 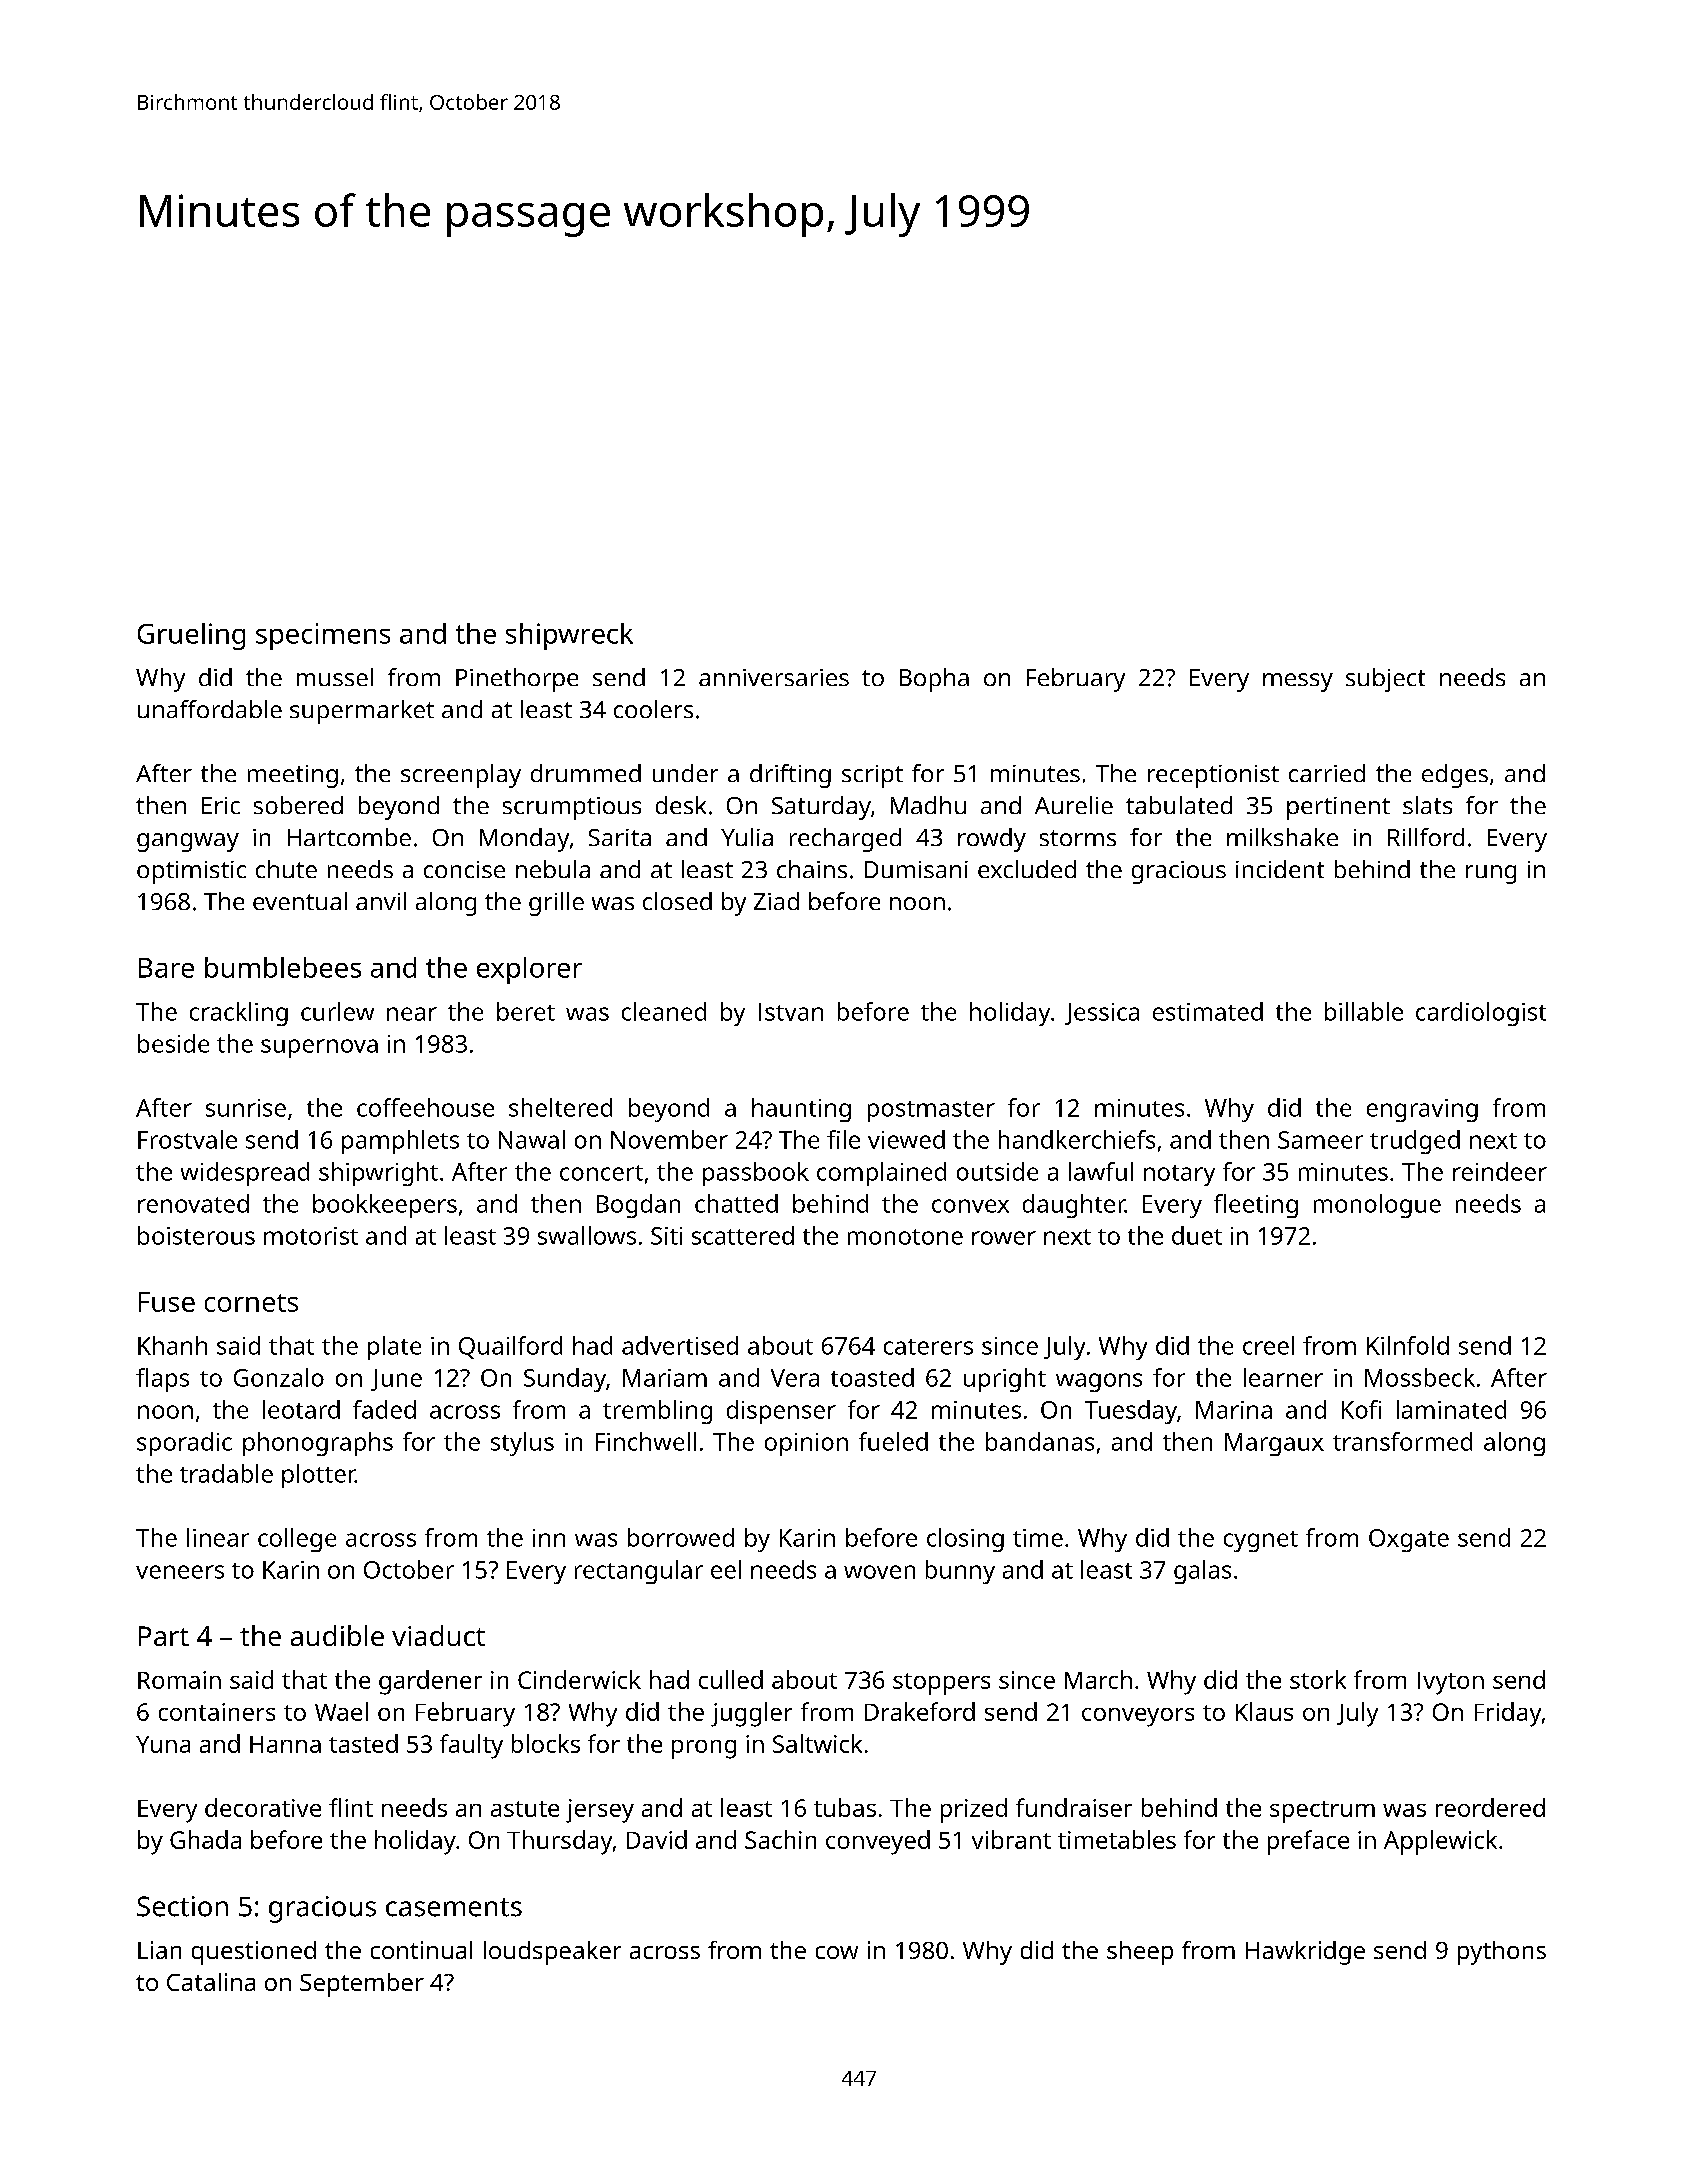 What do you see at coordinates (319, 1048) in the screenshot?
I see `supernova` at bounding box center [319, 1048].
